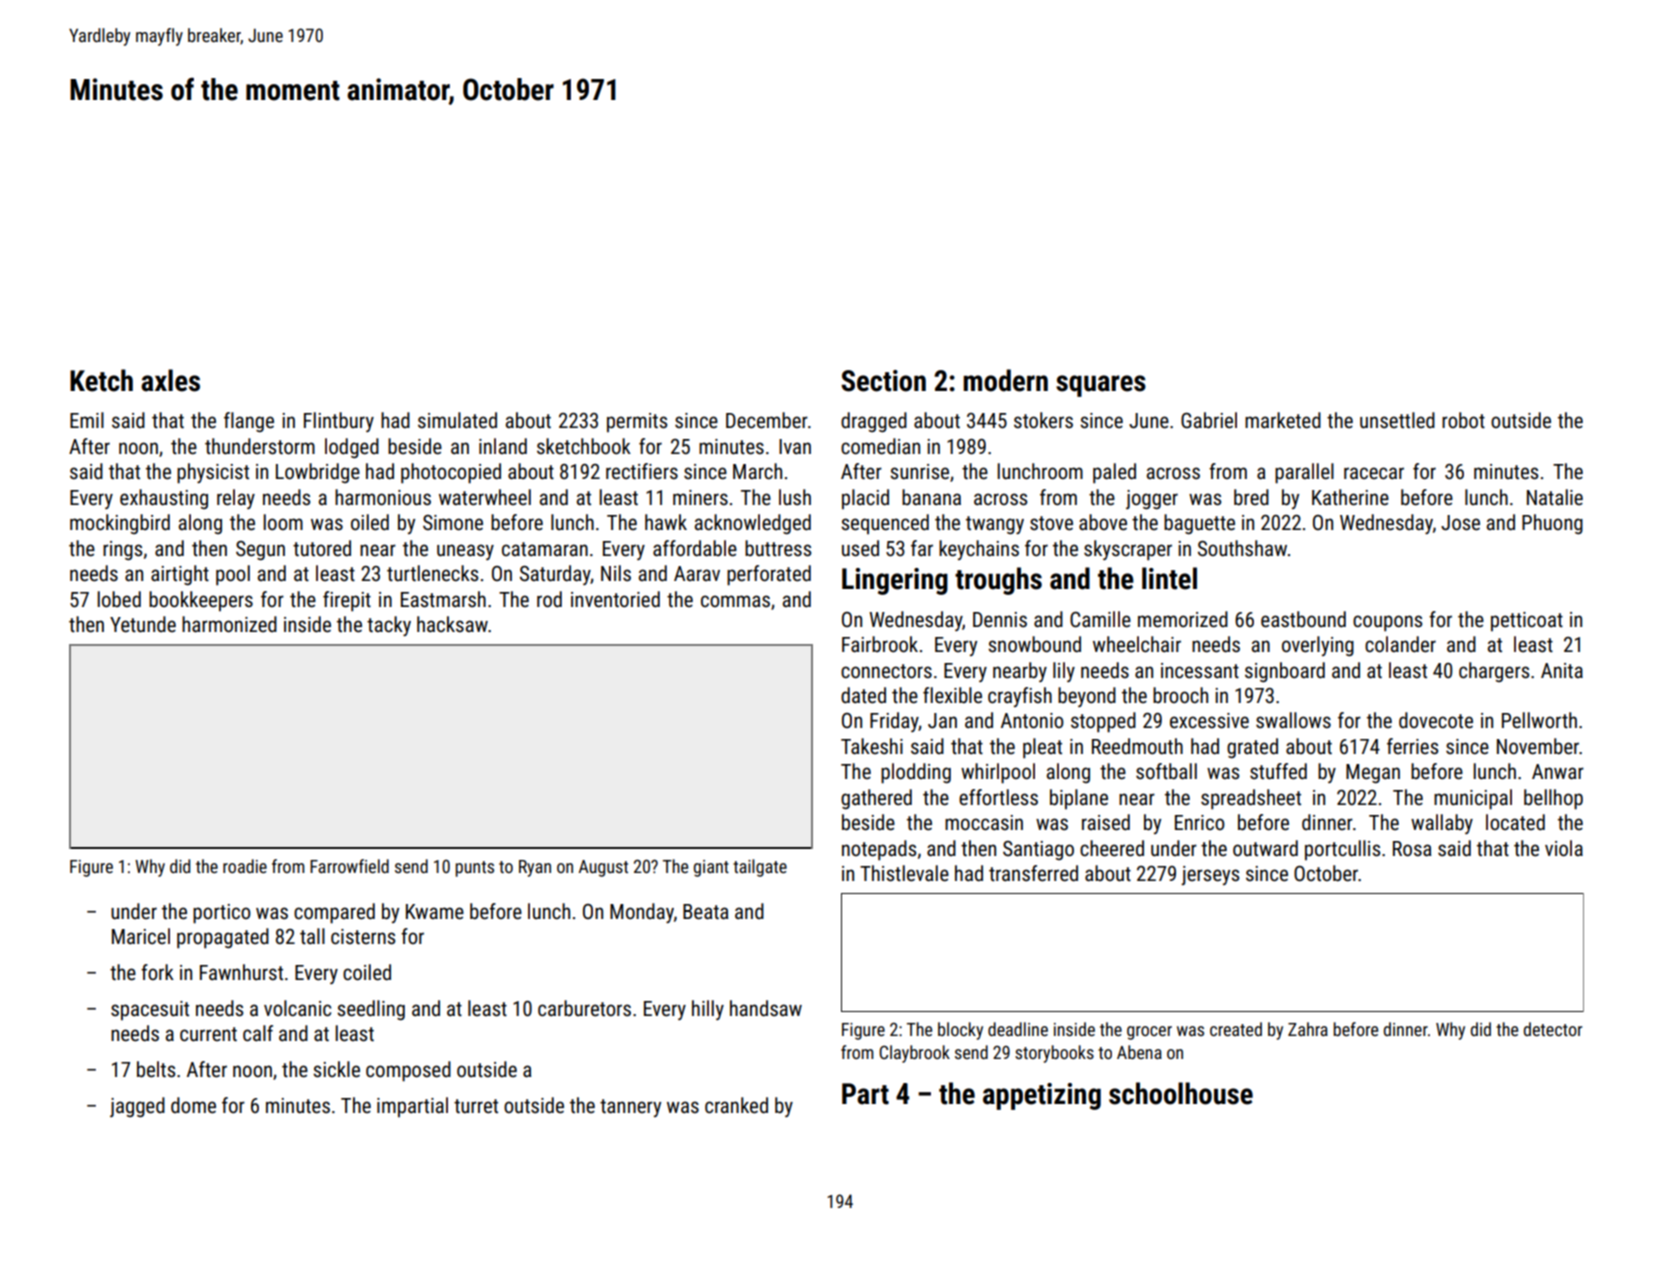  What do you see at coordinates (170, 380) in the screenshot?
I see `axles` at bounding box center [170, 380].
